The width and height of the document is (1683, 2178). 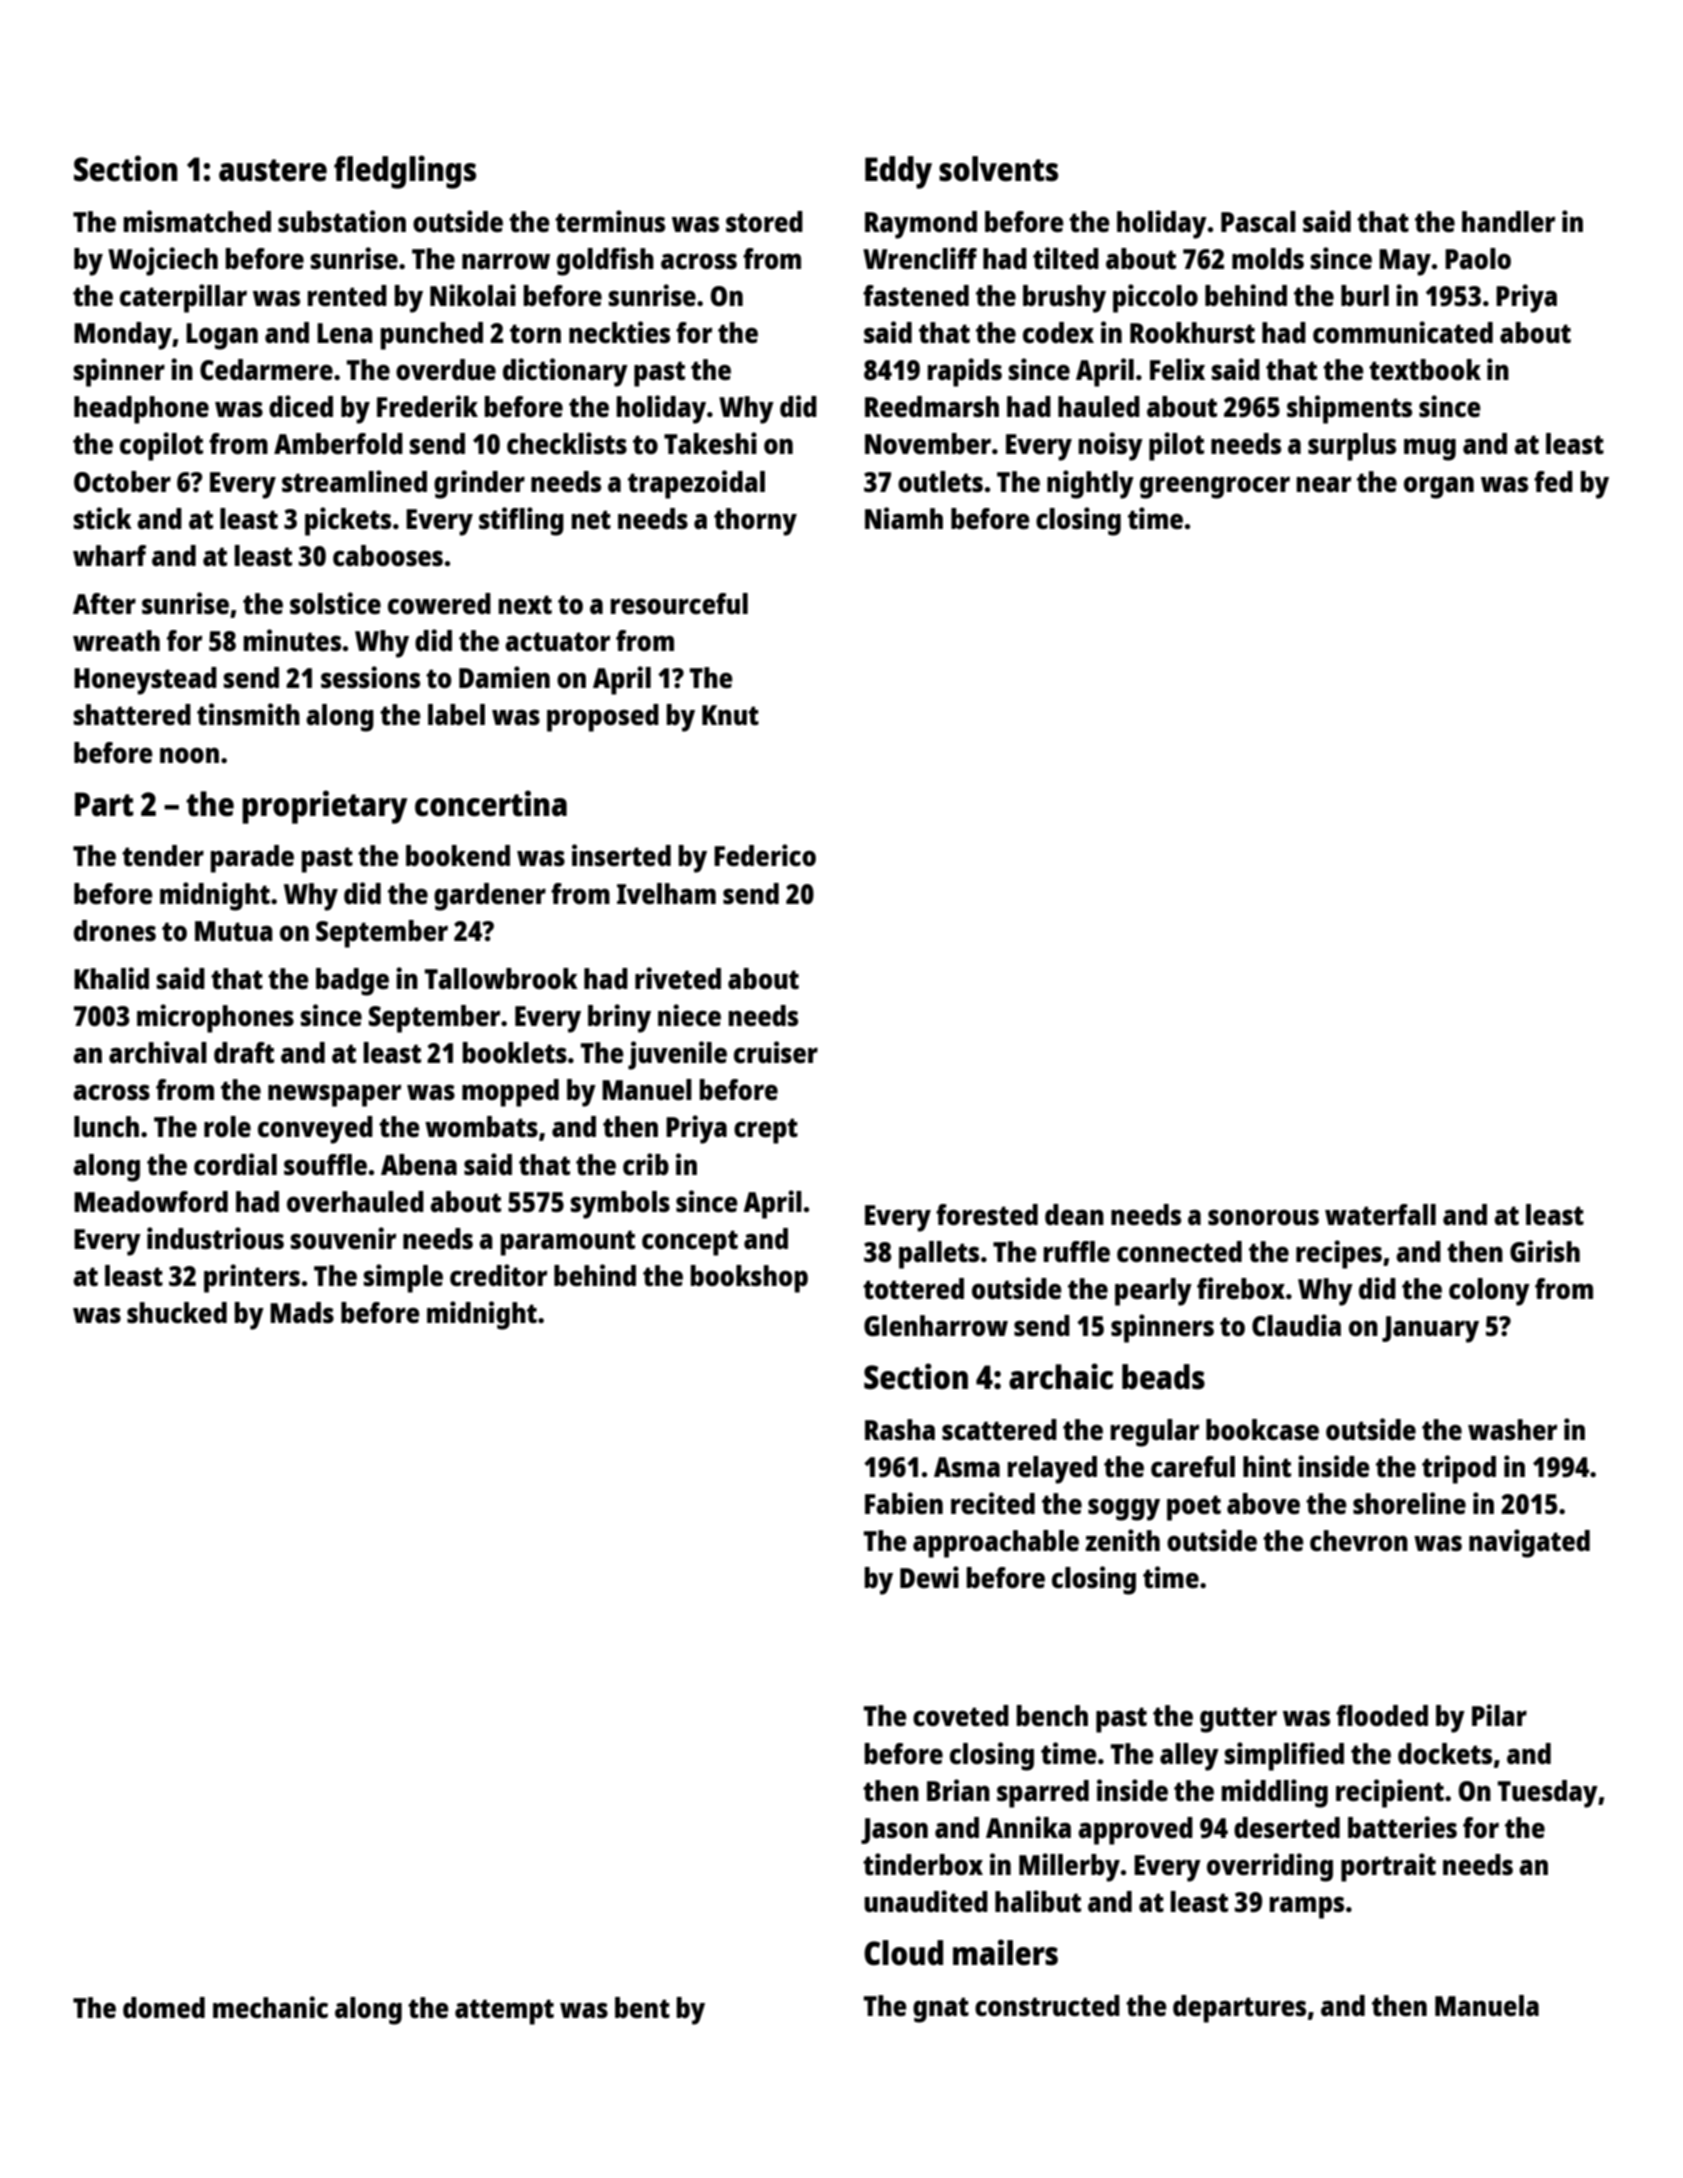 I want to click on Takeshi, so click(x=710, y=443).
